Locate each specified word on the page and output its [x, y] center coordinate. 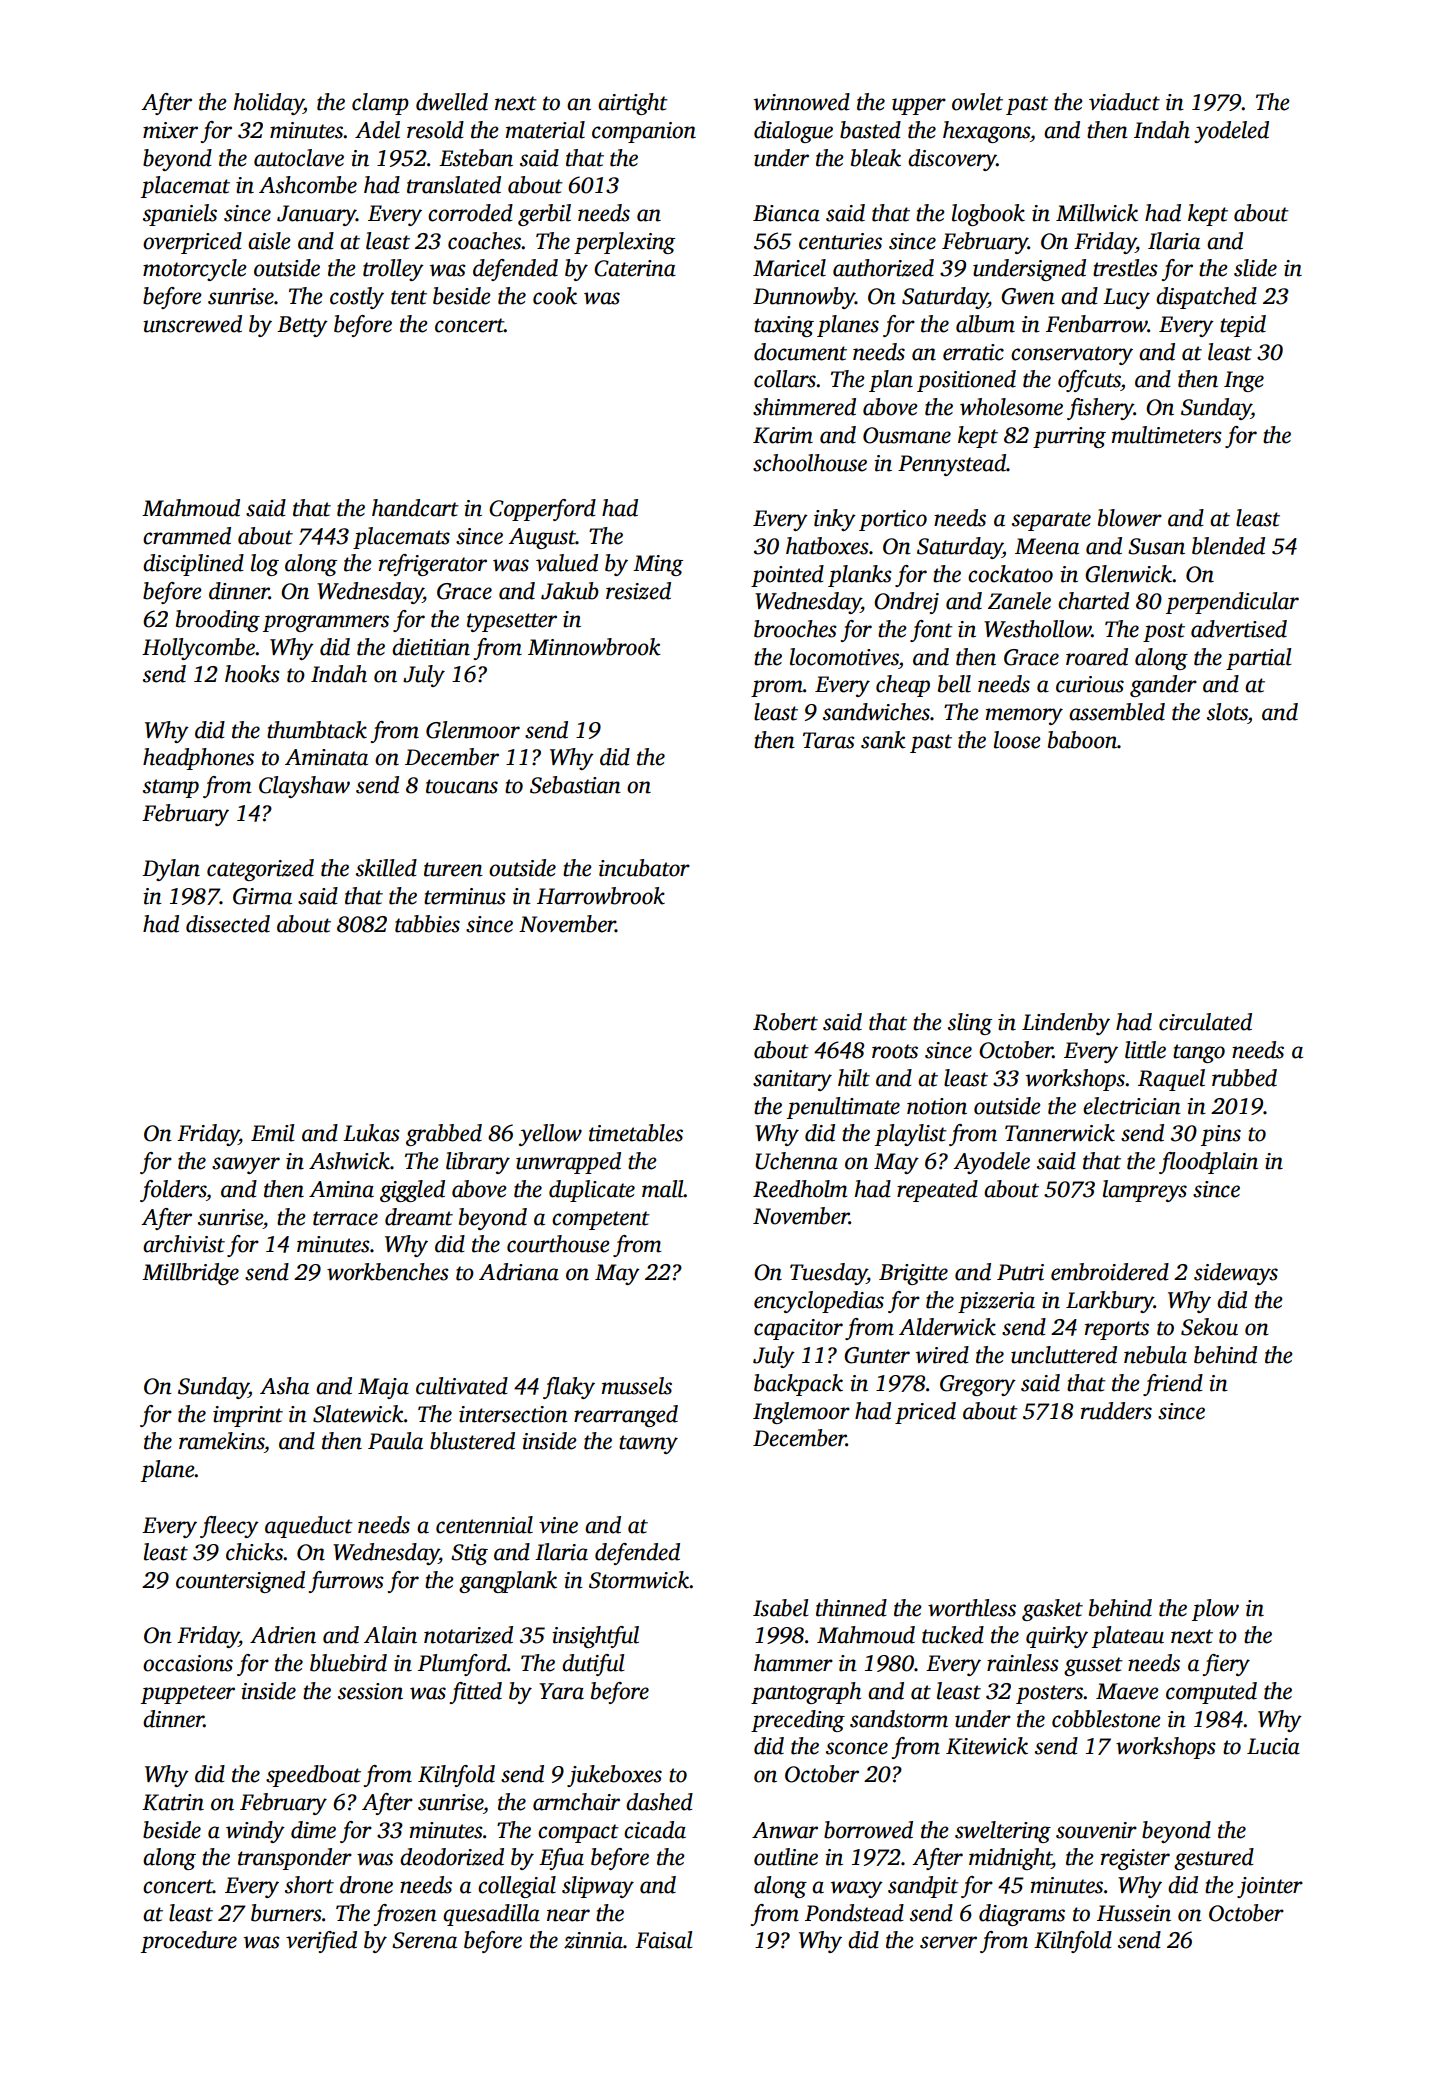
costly [357, 298]
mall [663, 1189]
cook [555, 296]
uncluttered [1064, 1355]
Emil [273, 1133]
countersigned [240, 1582]
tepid [1243, 326]
